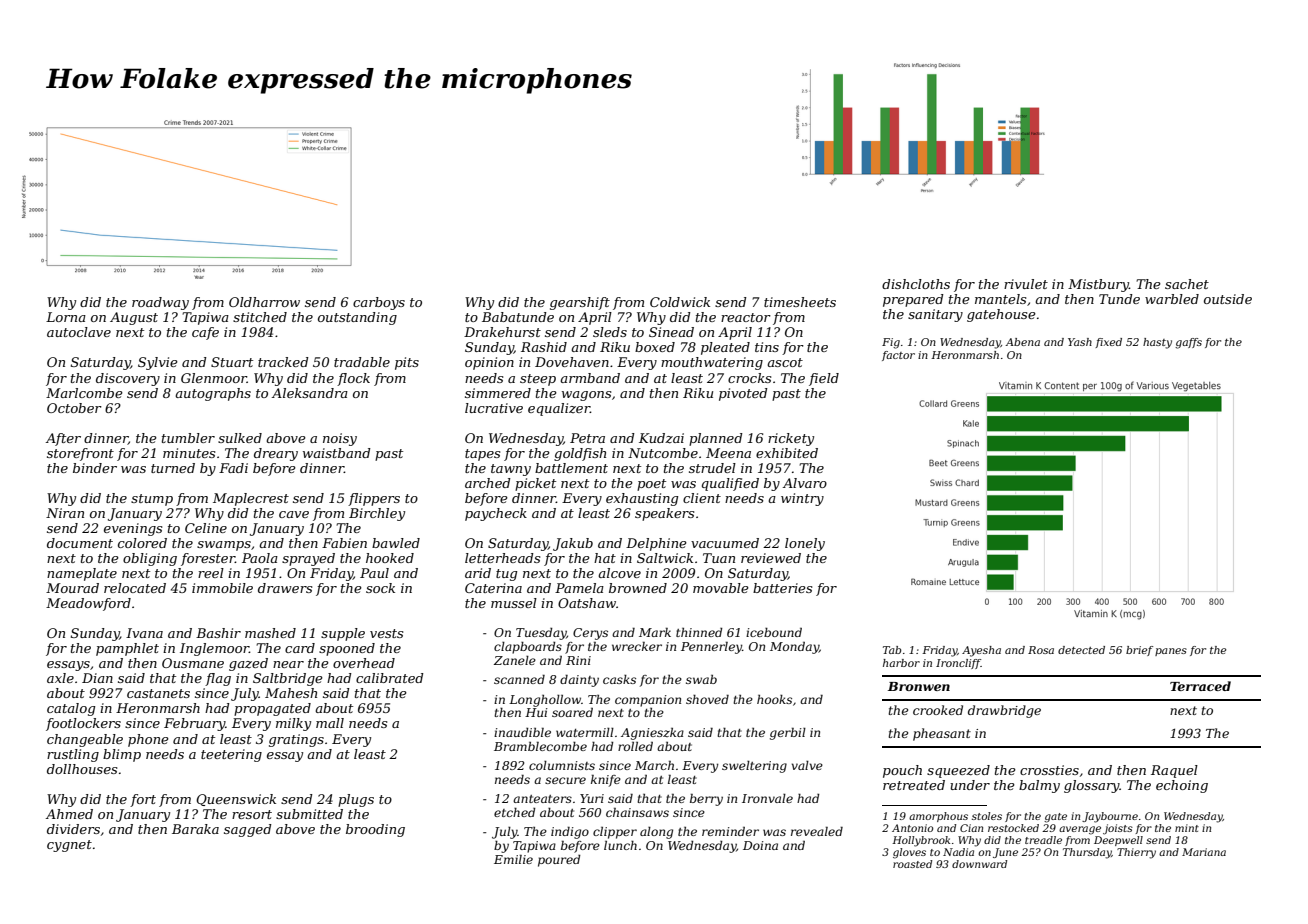 This screenshot has height=924, width=1308. I want to click on Ironvale, so click(767, 798).
